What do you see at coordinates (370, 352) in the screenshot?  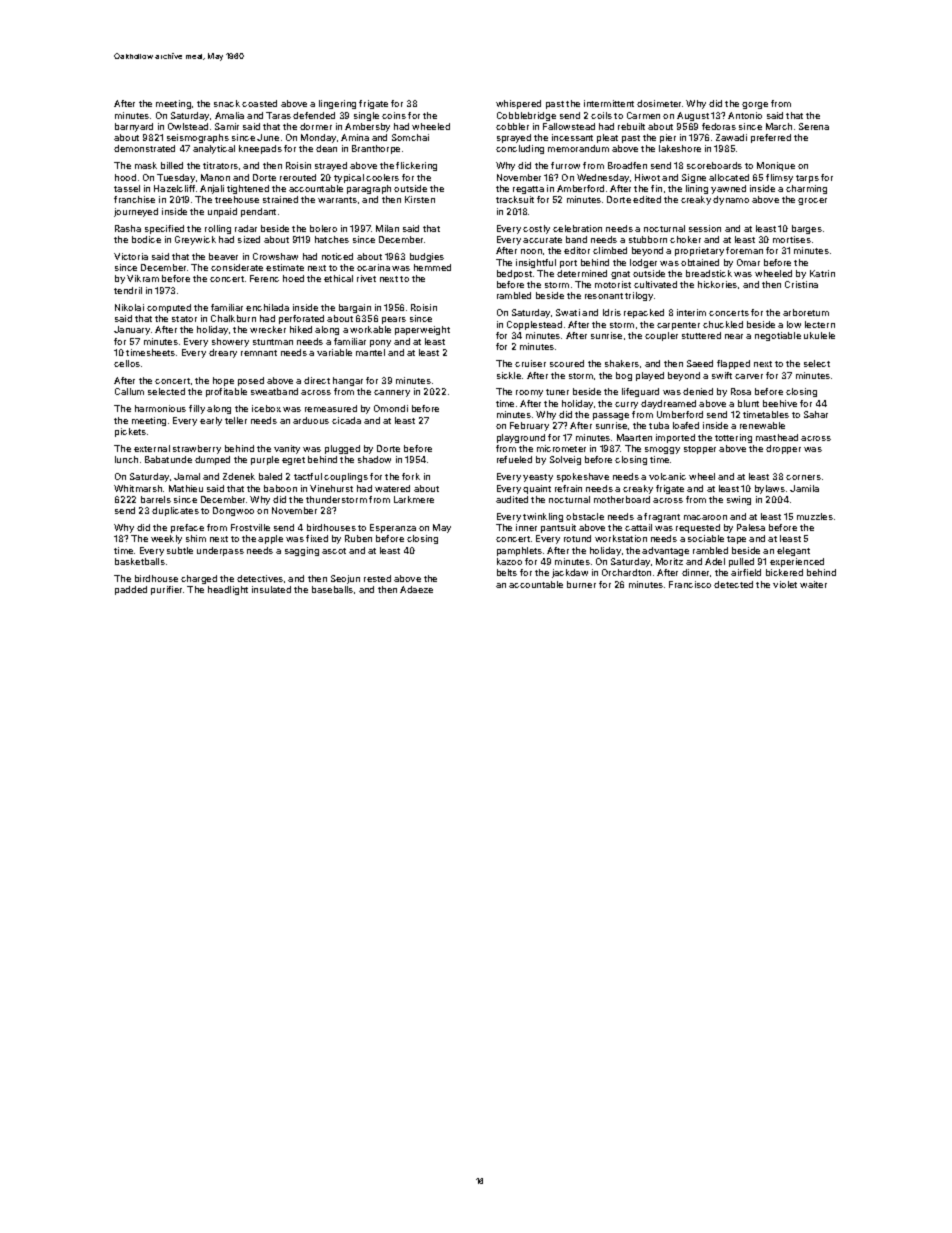 I see `mantel` at bounding box center [370, 352].
